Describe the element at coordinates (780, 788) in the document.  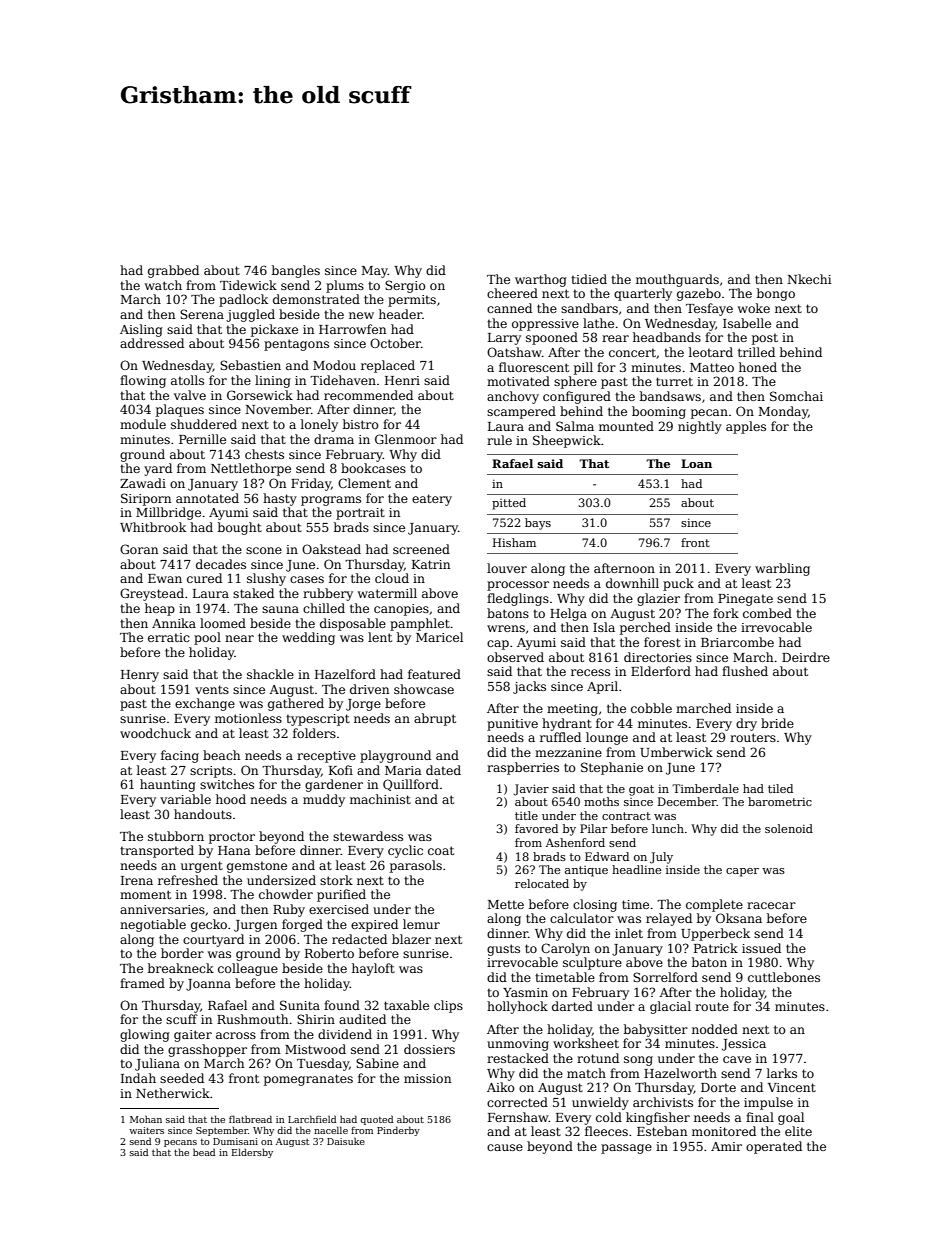
I see `tiled` at that location.
